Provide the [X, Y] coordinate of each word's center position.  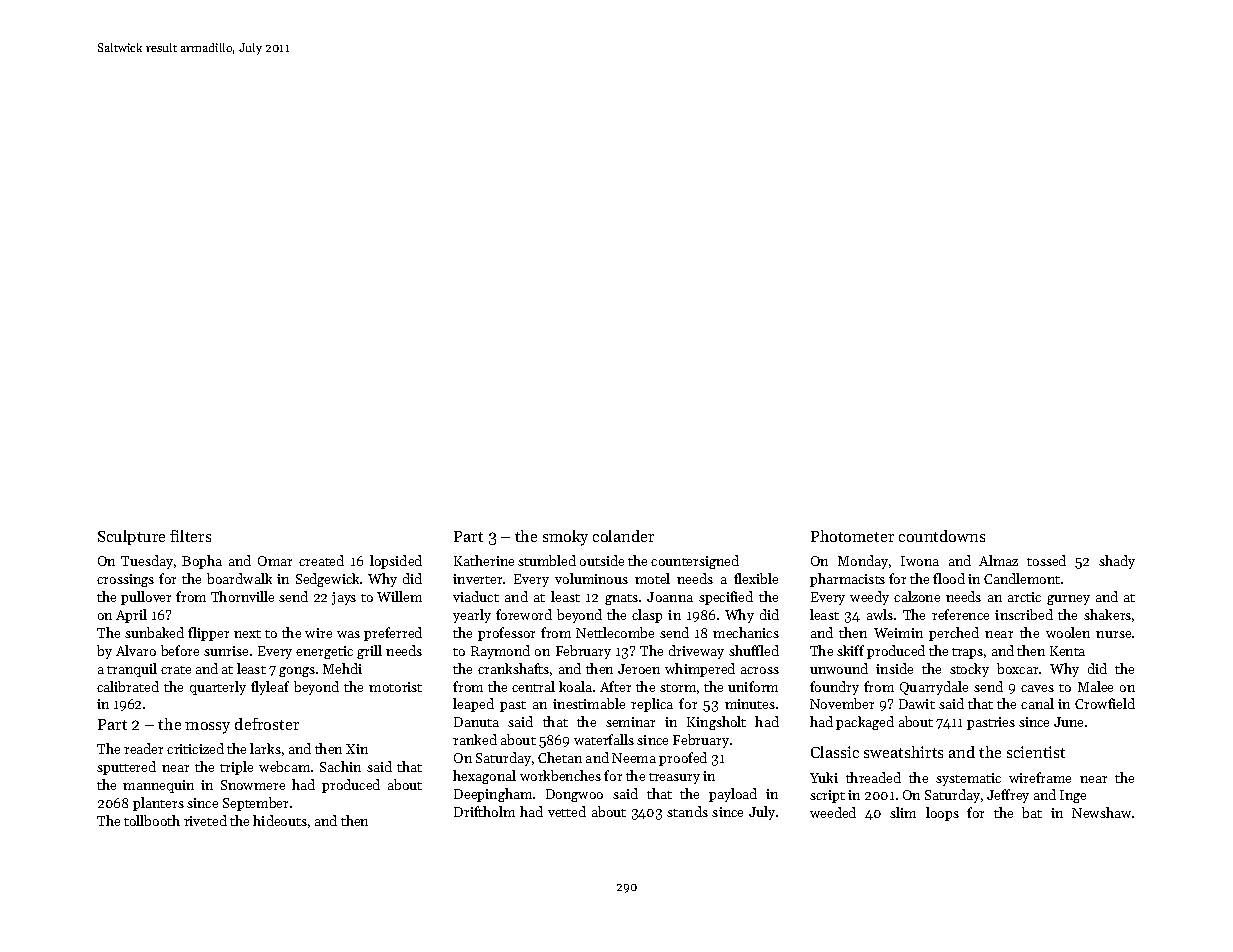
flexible [756, 578]
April [131, 616]
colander [623, 536]
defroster [267, 724]
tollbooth [152, 820]
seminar [630, 722]
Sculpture [131, 537]
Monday [863, 562]
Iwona [920, 561]
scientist [1036, 752]
